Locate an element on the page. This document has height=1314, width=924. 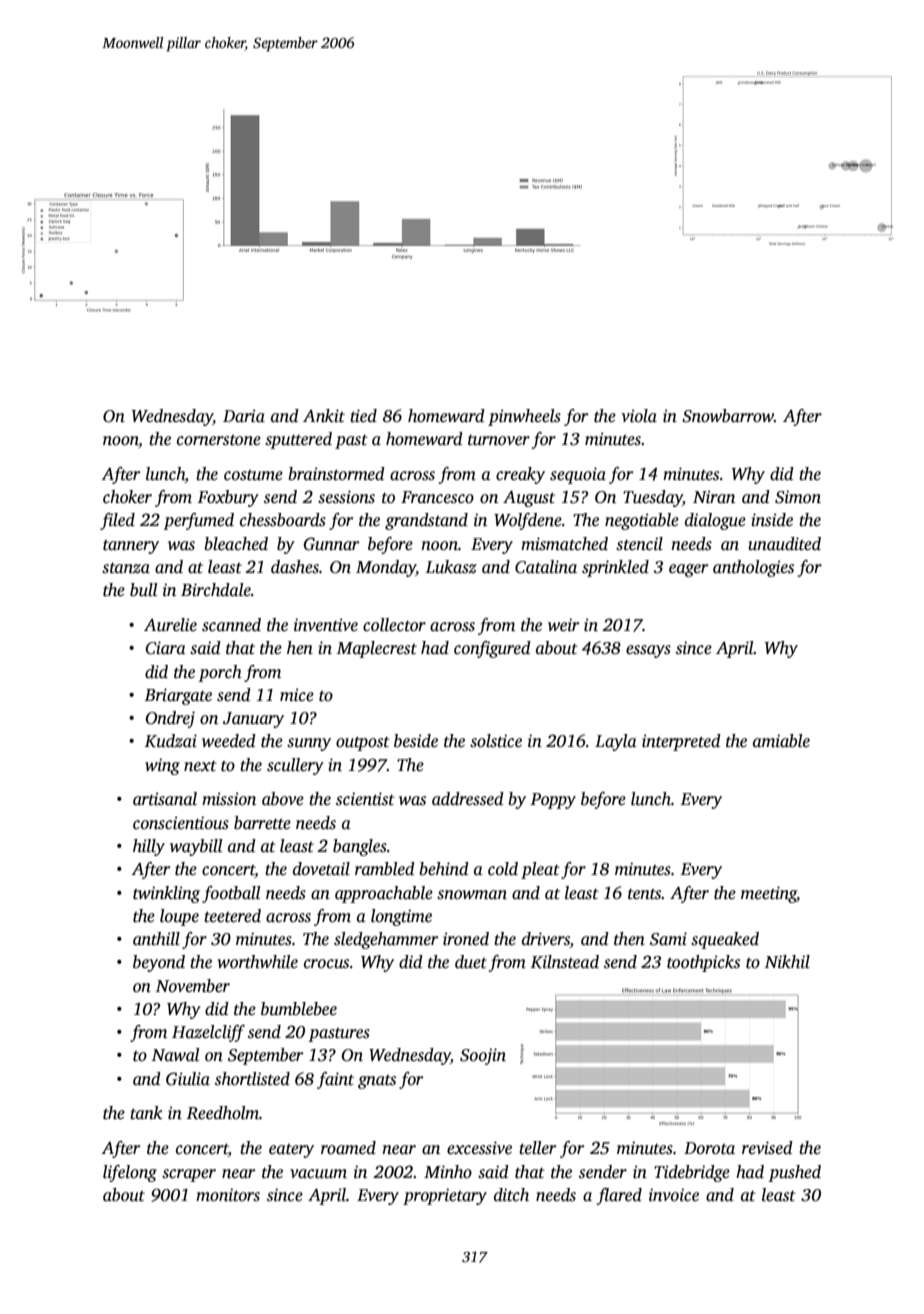
football is located at coordinates (231, 894).
